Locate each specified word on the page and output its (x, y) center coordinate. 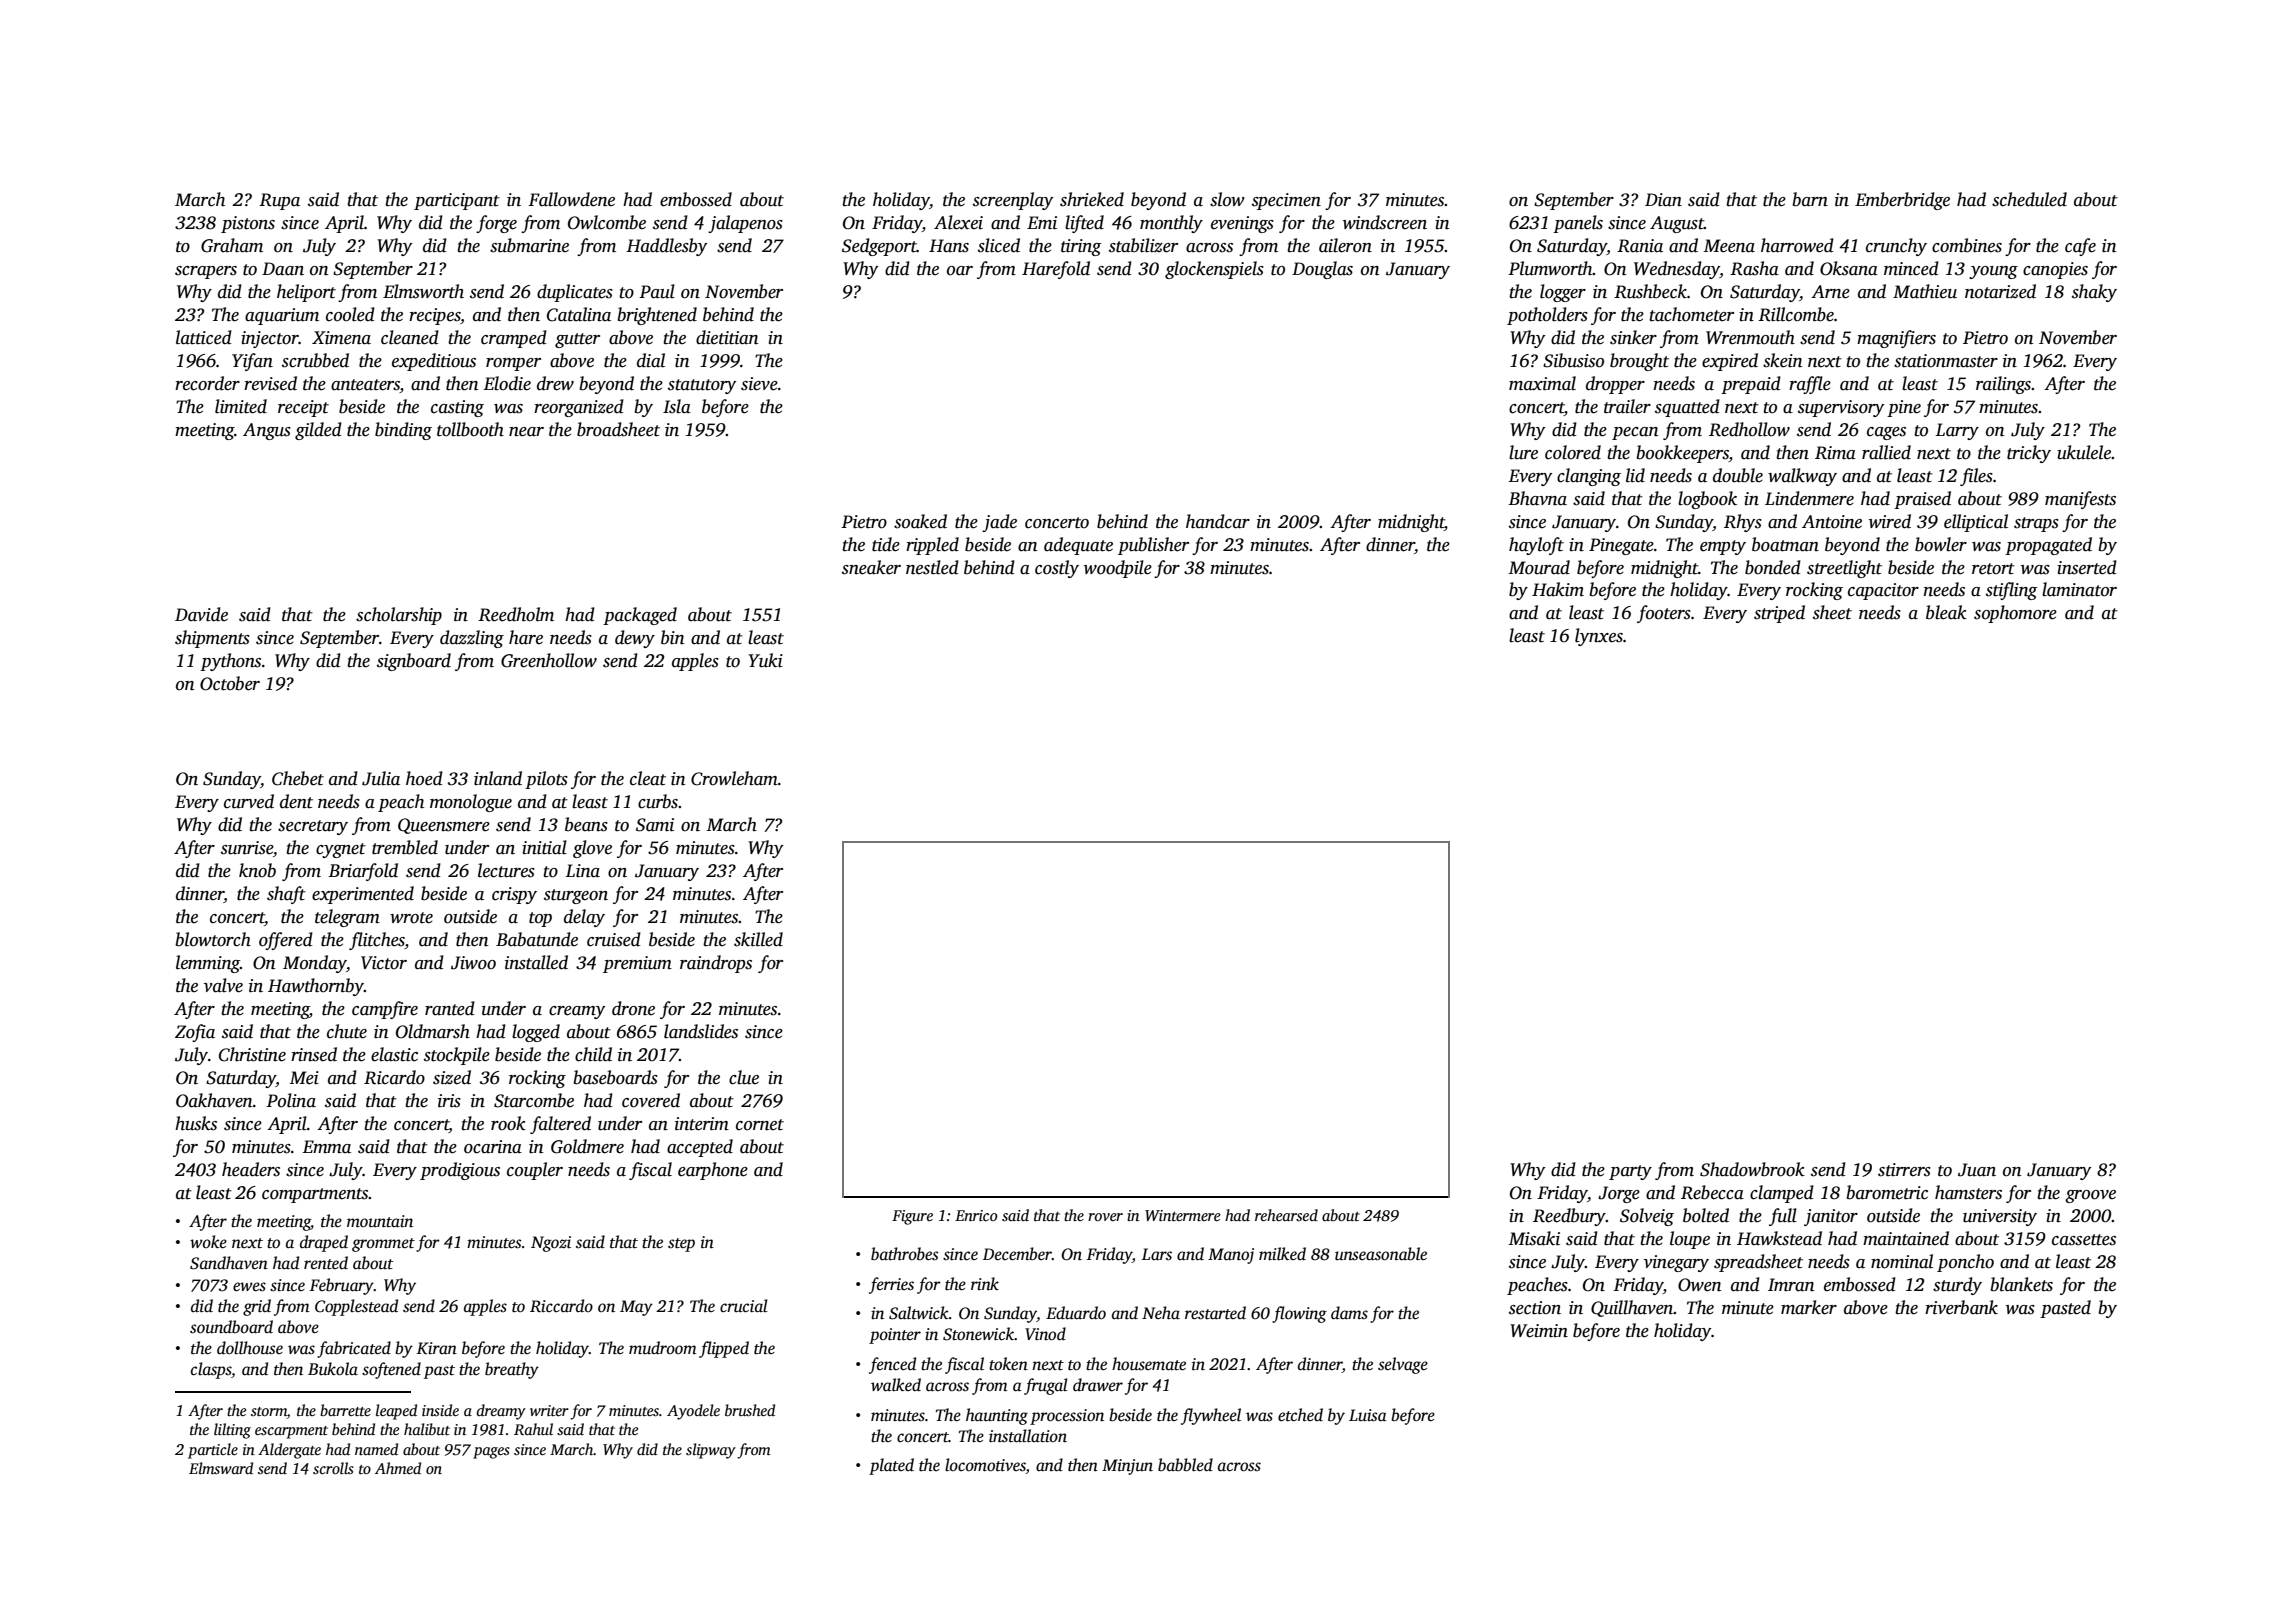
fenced (892, 1365)
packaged (640, 616)
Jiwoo (473, 963)
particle (213, 1451)
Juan (1977, 1170)
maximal (1542, 383)
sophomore (2015, 614)
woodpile (1118, 569)
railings (2003, 385)
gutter (577, 340)
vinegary (1676, 1263)
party (1630, 1172)
